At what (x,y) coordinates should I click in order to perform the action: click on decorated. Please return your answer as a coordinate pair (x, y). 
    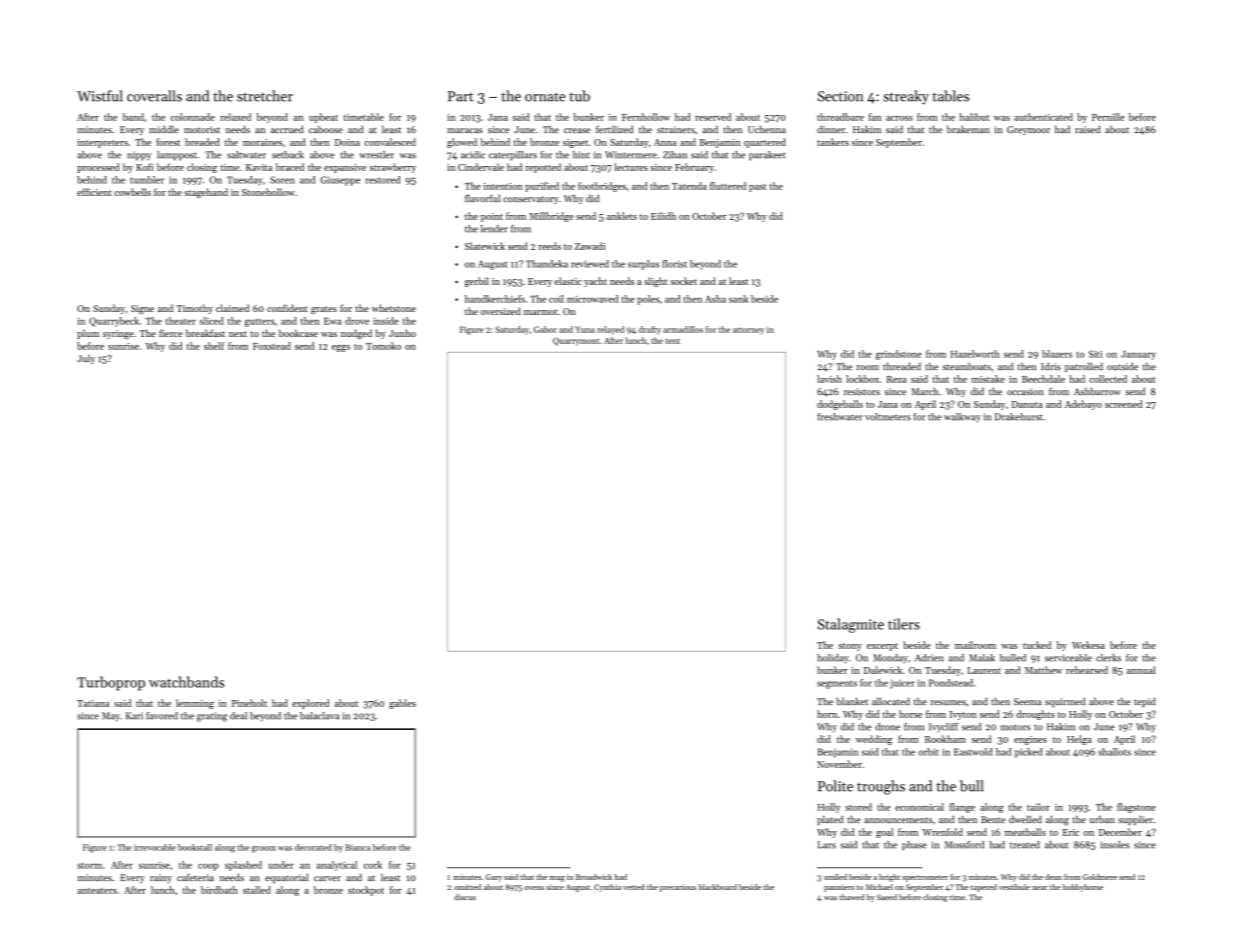
    Looking at the image, I should click on (313, 847).
